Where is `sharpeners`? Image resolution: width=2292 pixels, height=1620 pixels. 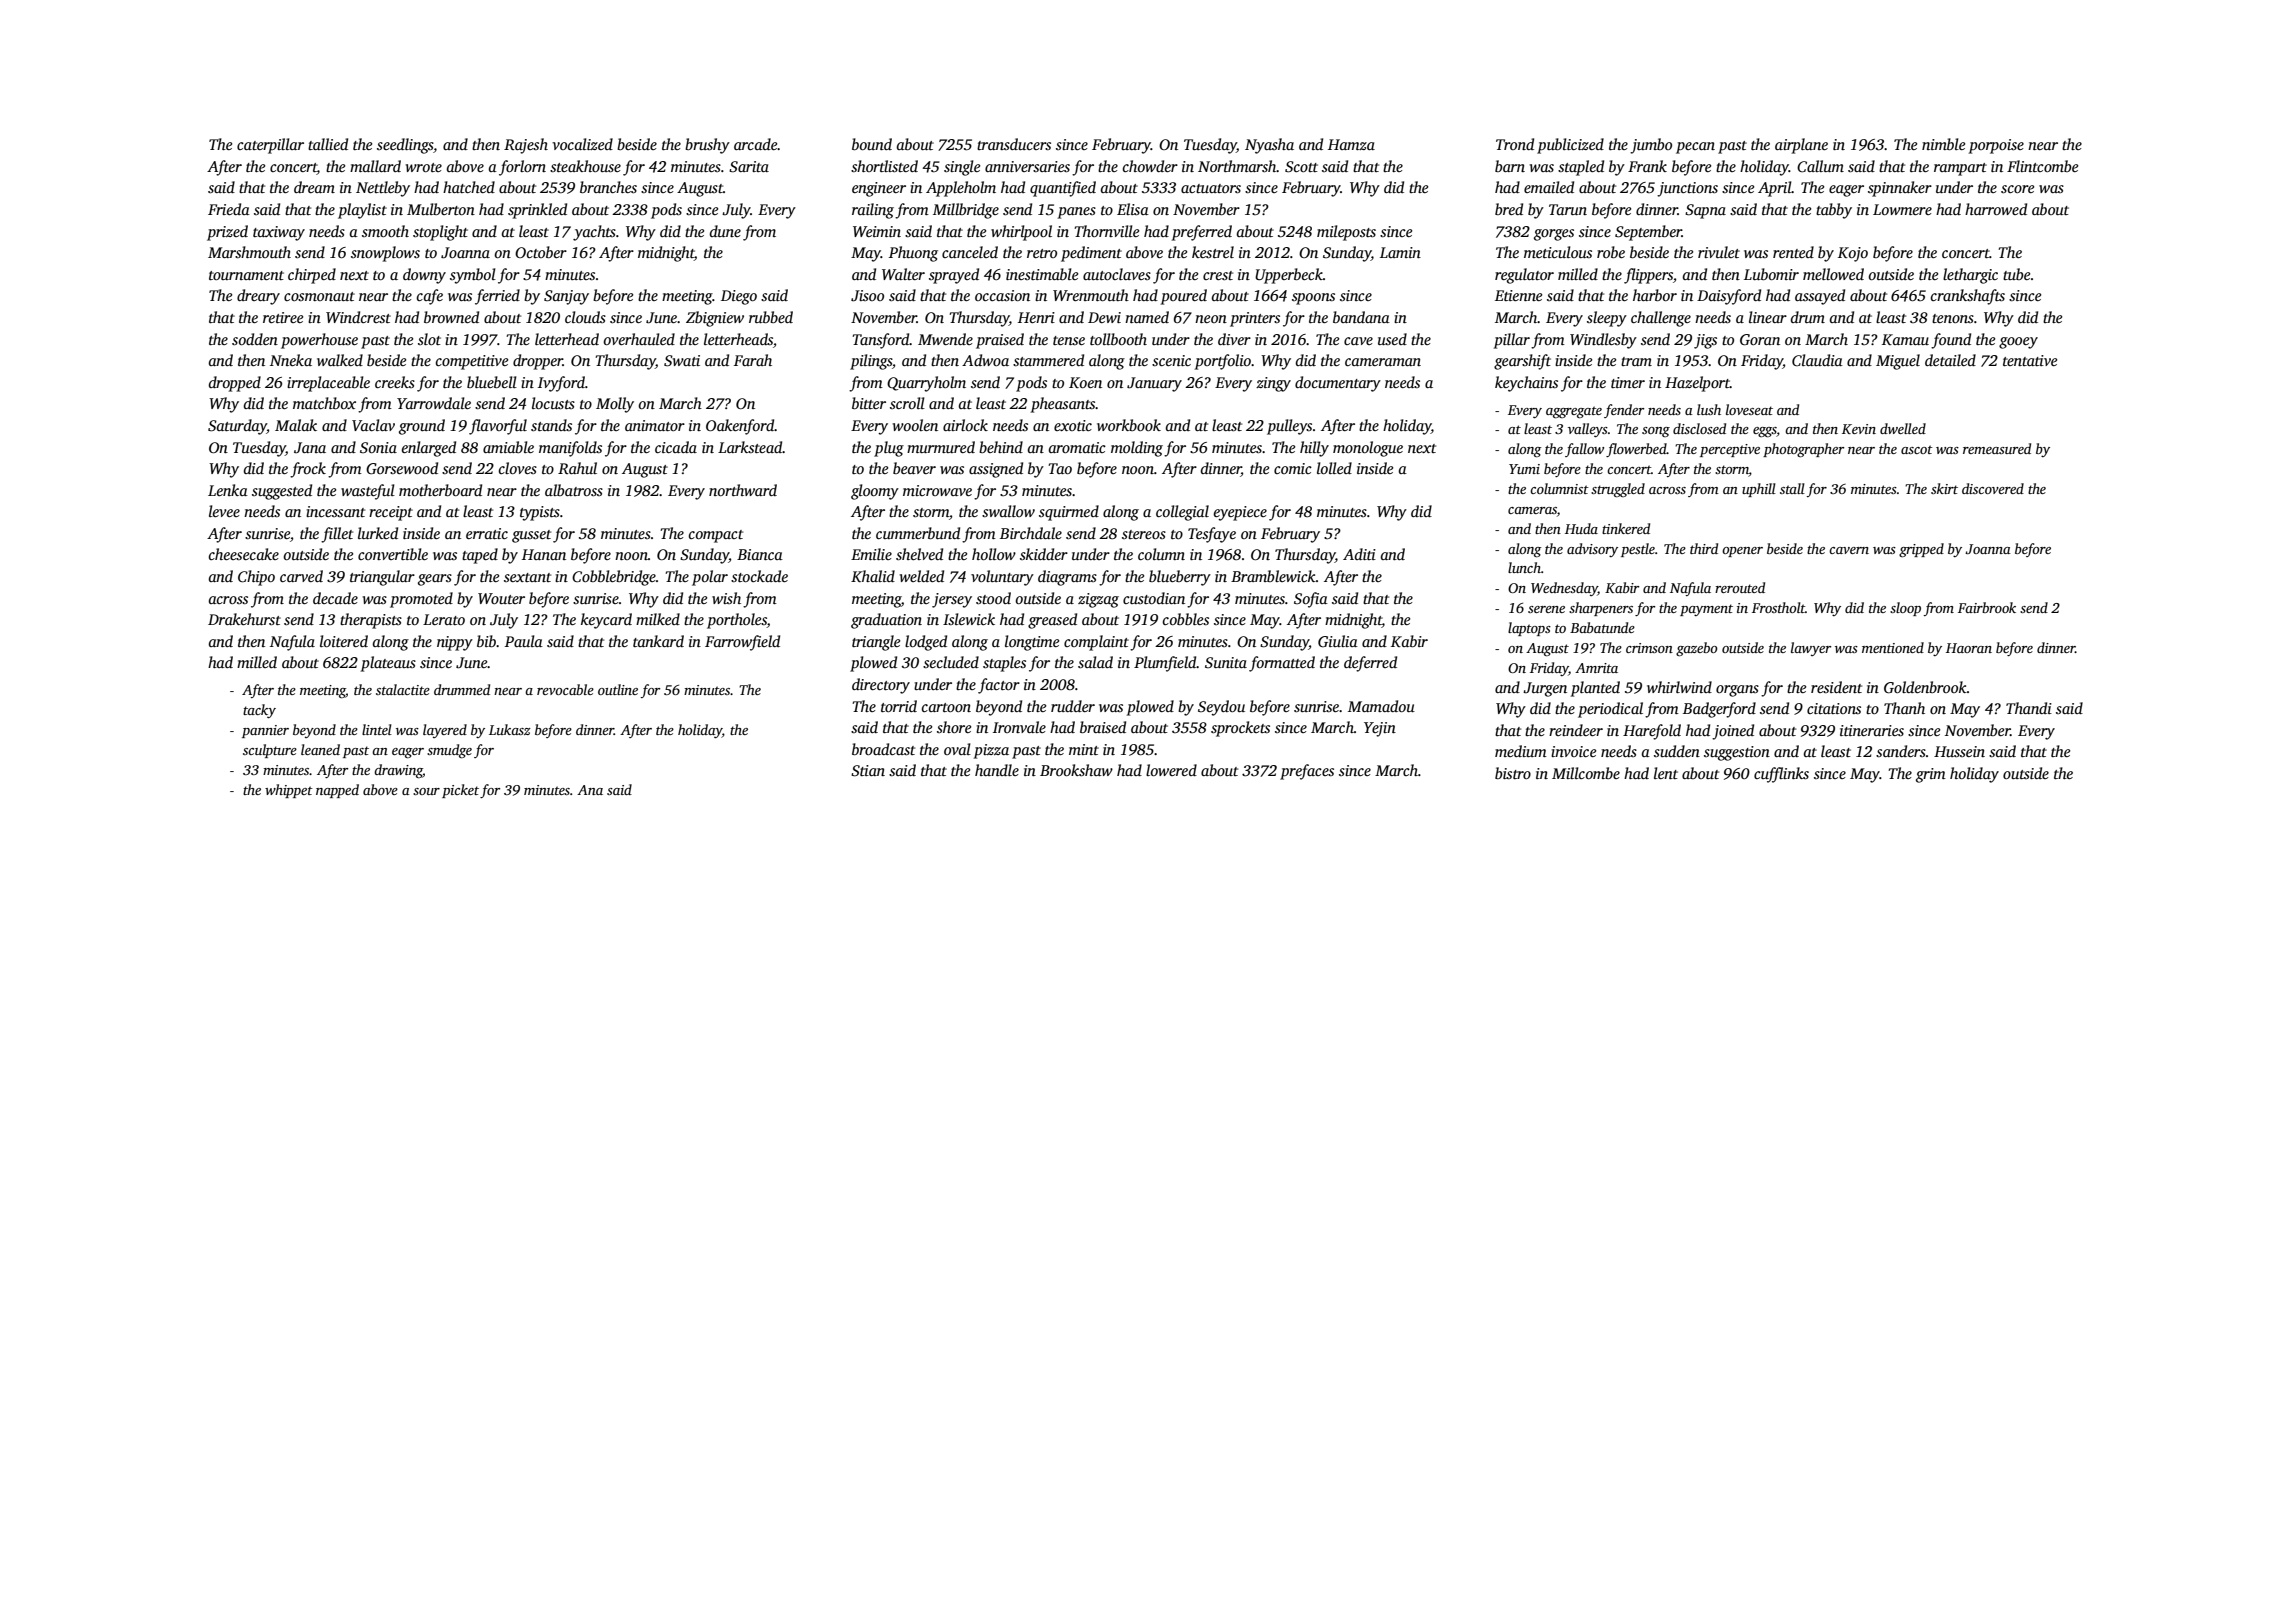 sharpeners is located at coordinates (1601, 609).
